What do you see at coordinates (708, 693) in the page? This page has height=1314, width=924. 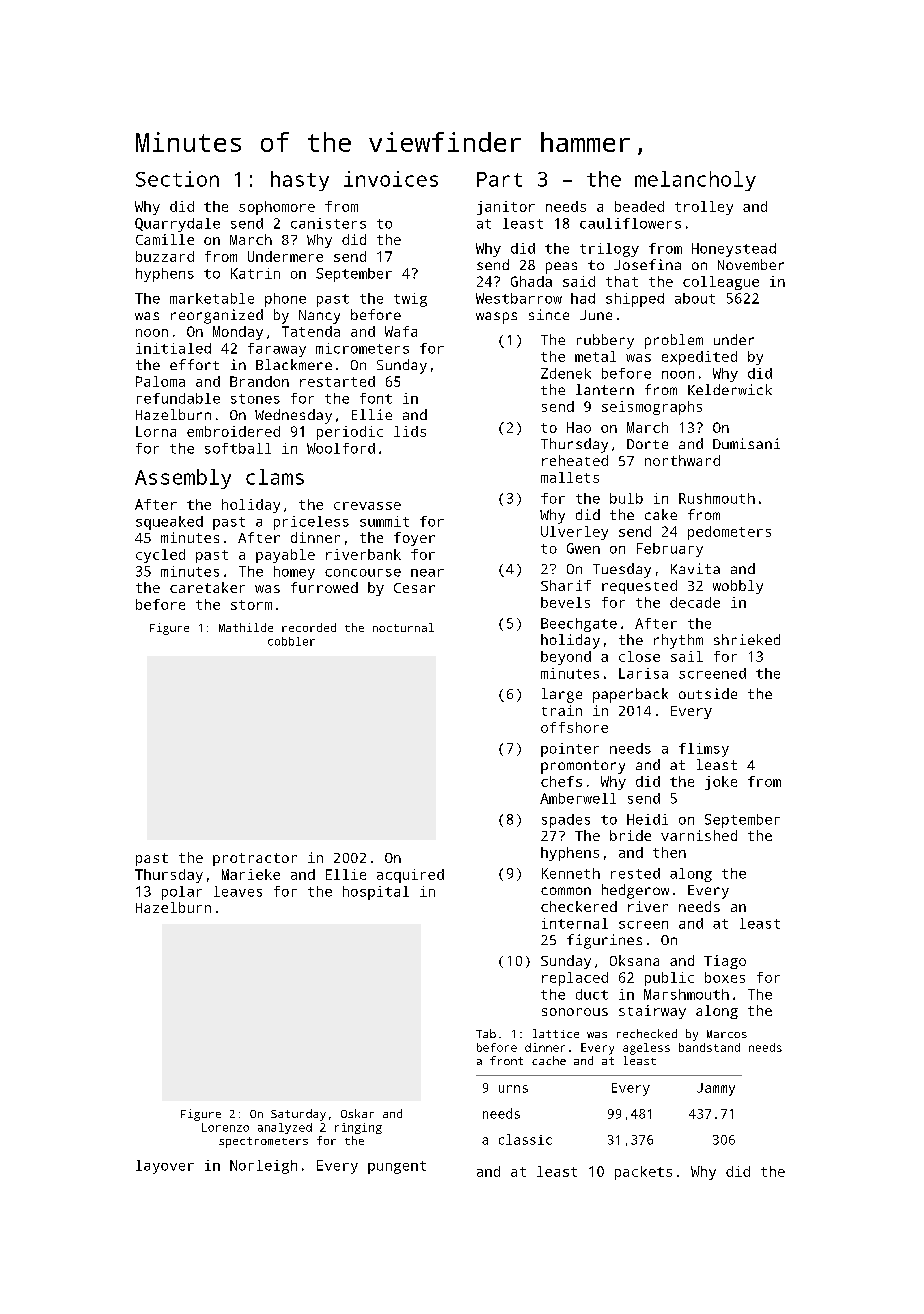 I see `outside` at bounding box center [708, 693].
